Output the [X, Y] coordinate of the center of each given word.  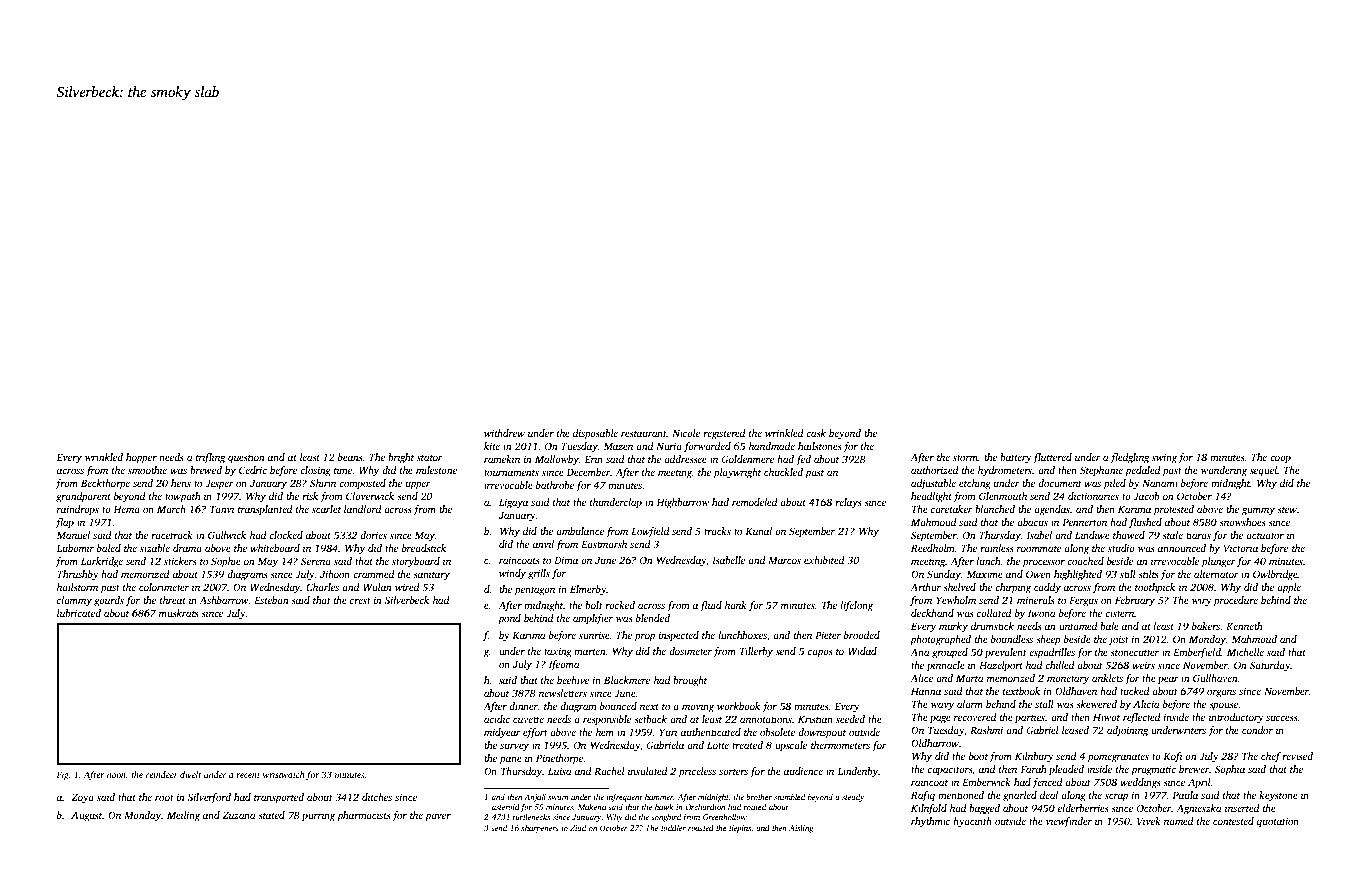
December [588, 472]
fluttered [1052, 458]
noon [116, 775]
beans [350, 457]
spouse [1223, 706]
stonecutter [1134, 653]
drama [187, 548]
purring [318, 816]
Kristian [815, 719]
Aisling [801, 829]
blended [653, 618]
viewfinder [1069, 822]
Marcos [784, 560]
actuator [1265, 536]
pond [509, 619]
